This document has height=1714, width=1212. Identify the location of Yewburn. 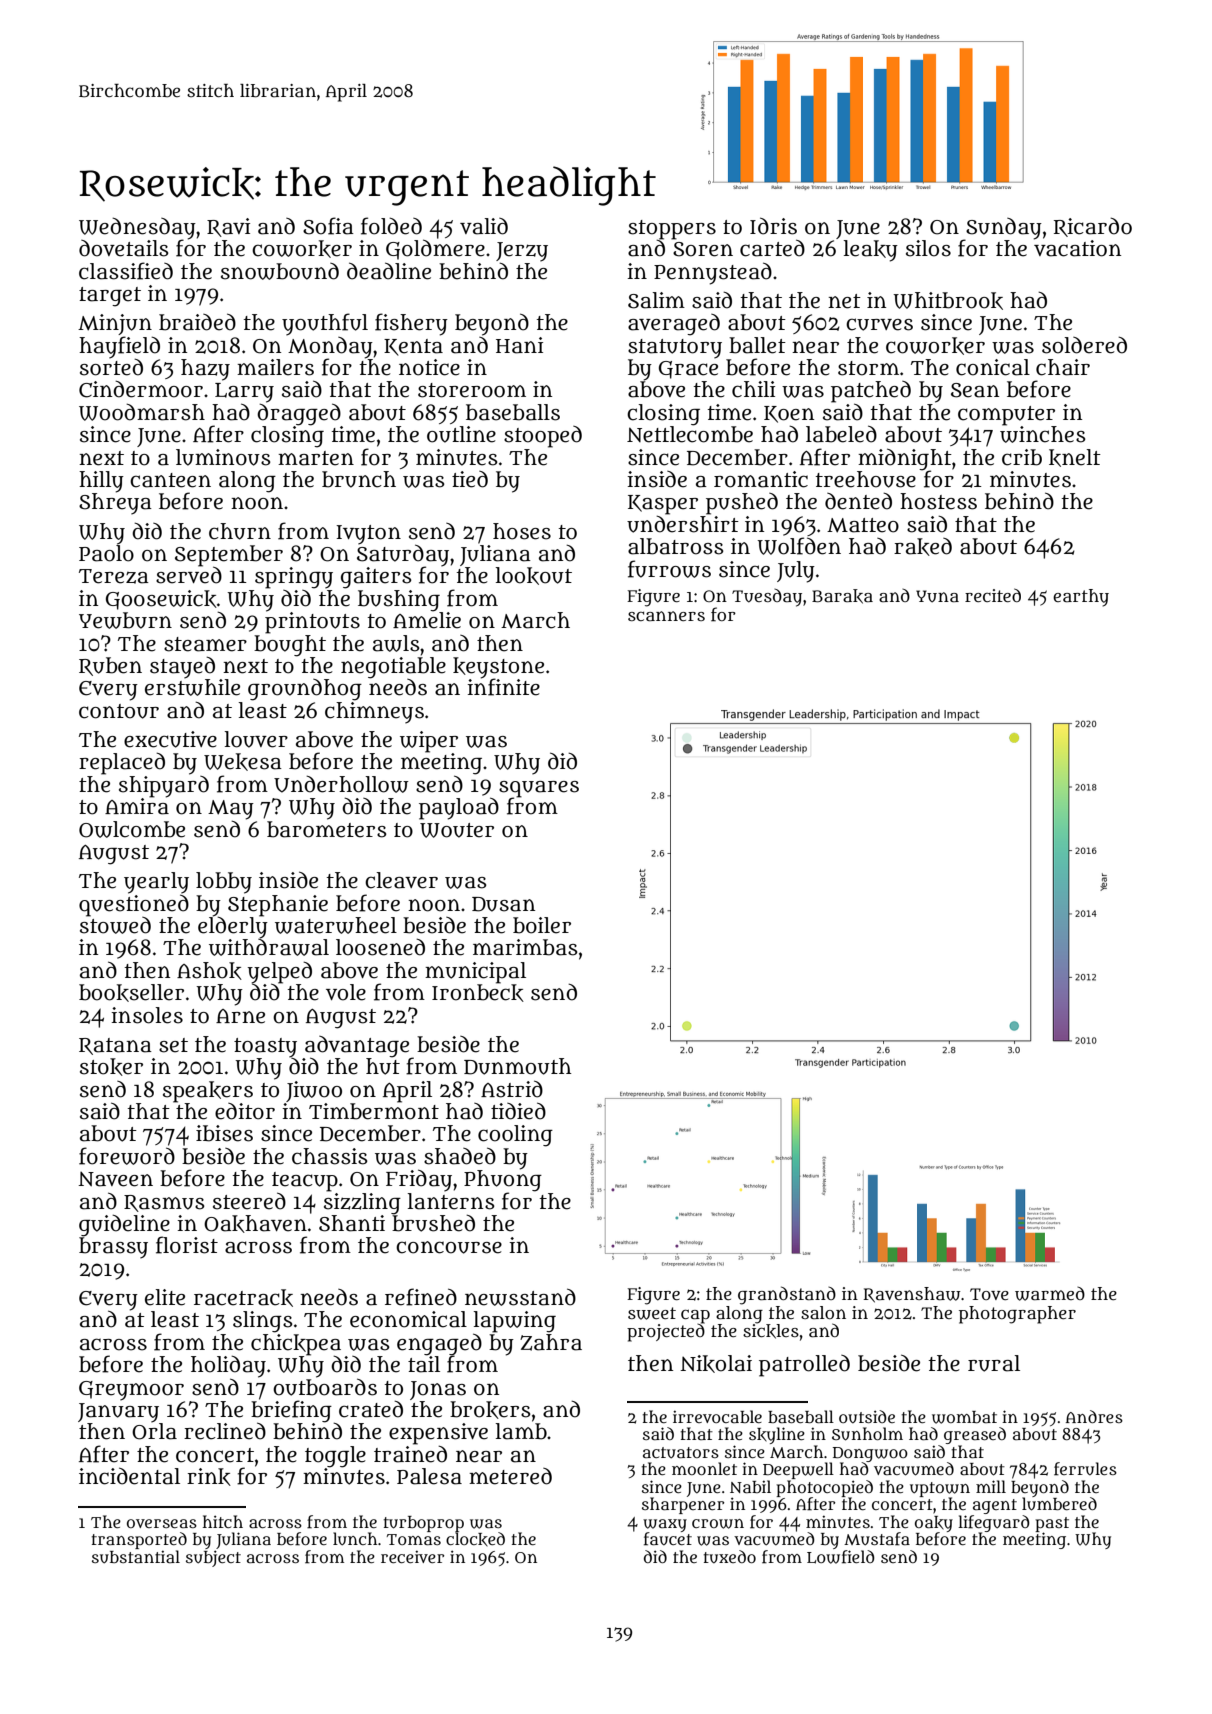
(125, 620).
